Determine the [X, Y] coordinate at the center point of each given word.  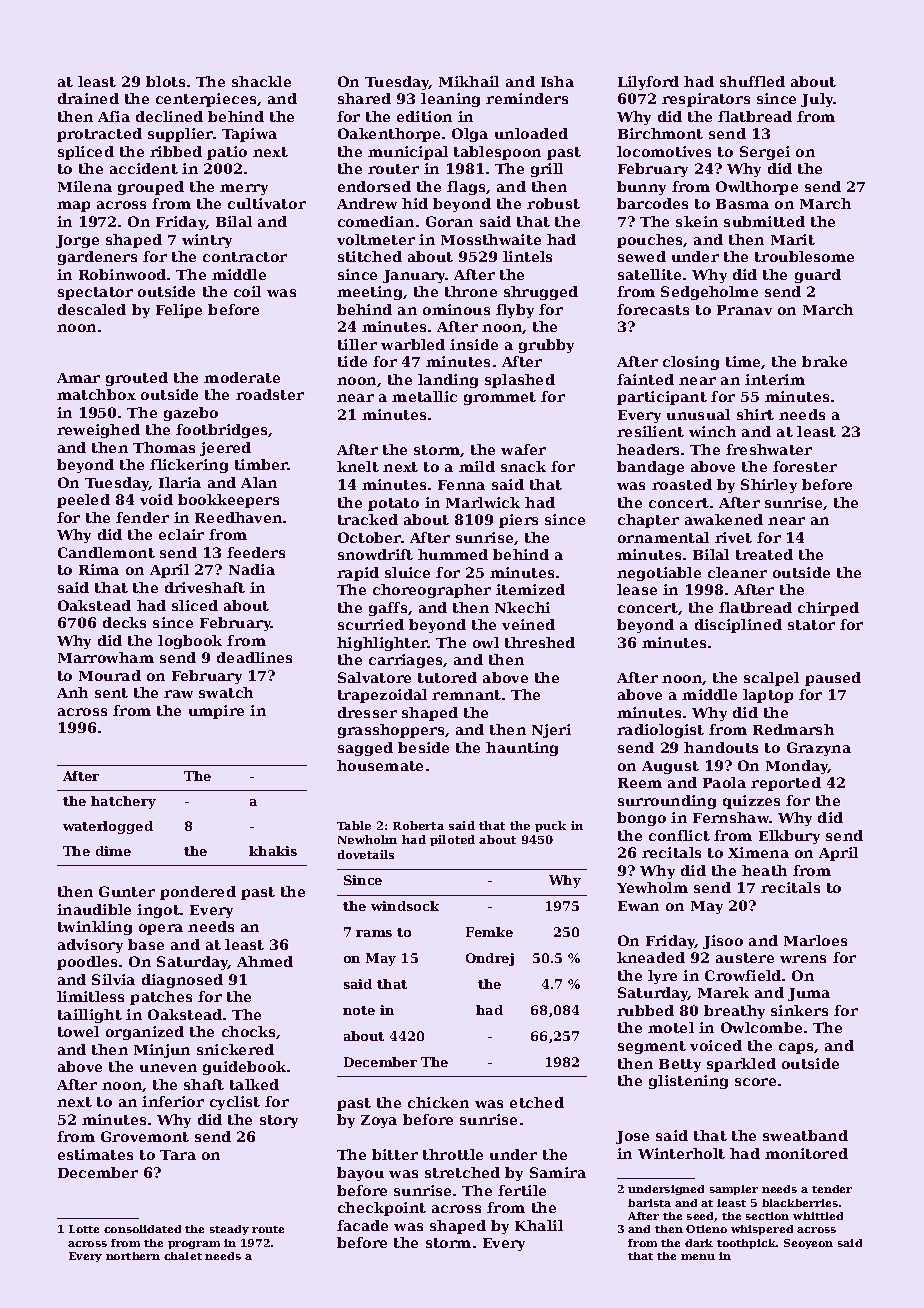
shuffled [752, 81]
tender [832, 1189]
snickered [235, 1049]
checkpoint [382, 1209]
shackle [261, 81]
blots [165, 81]
